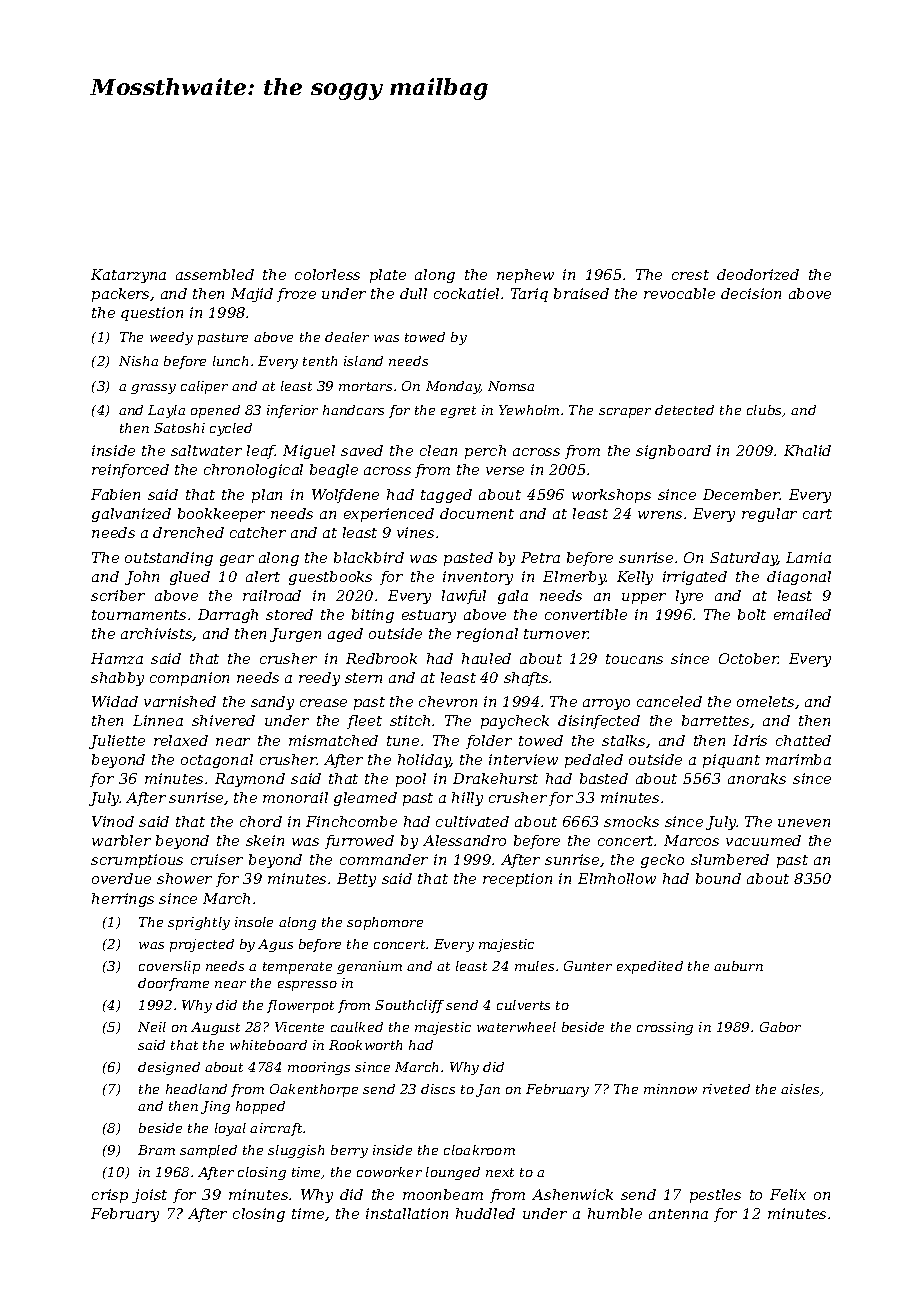 Image resolution: width=924 pixels, height=1308 pixels. Describe the element at coordinates (128, 276) in the screenshot. I see `Katarzyna` at that location.
